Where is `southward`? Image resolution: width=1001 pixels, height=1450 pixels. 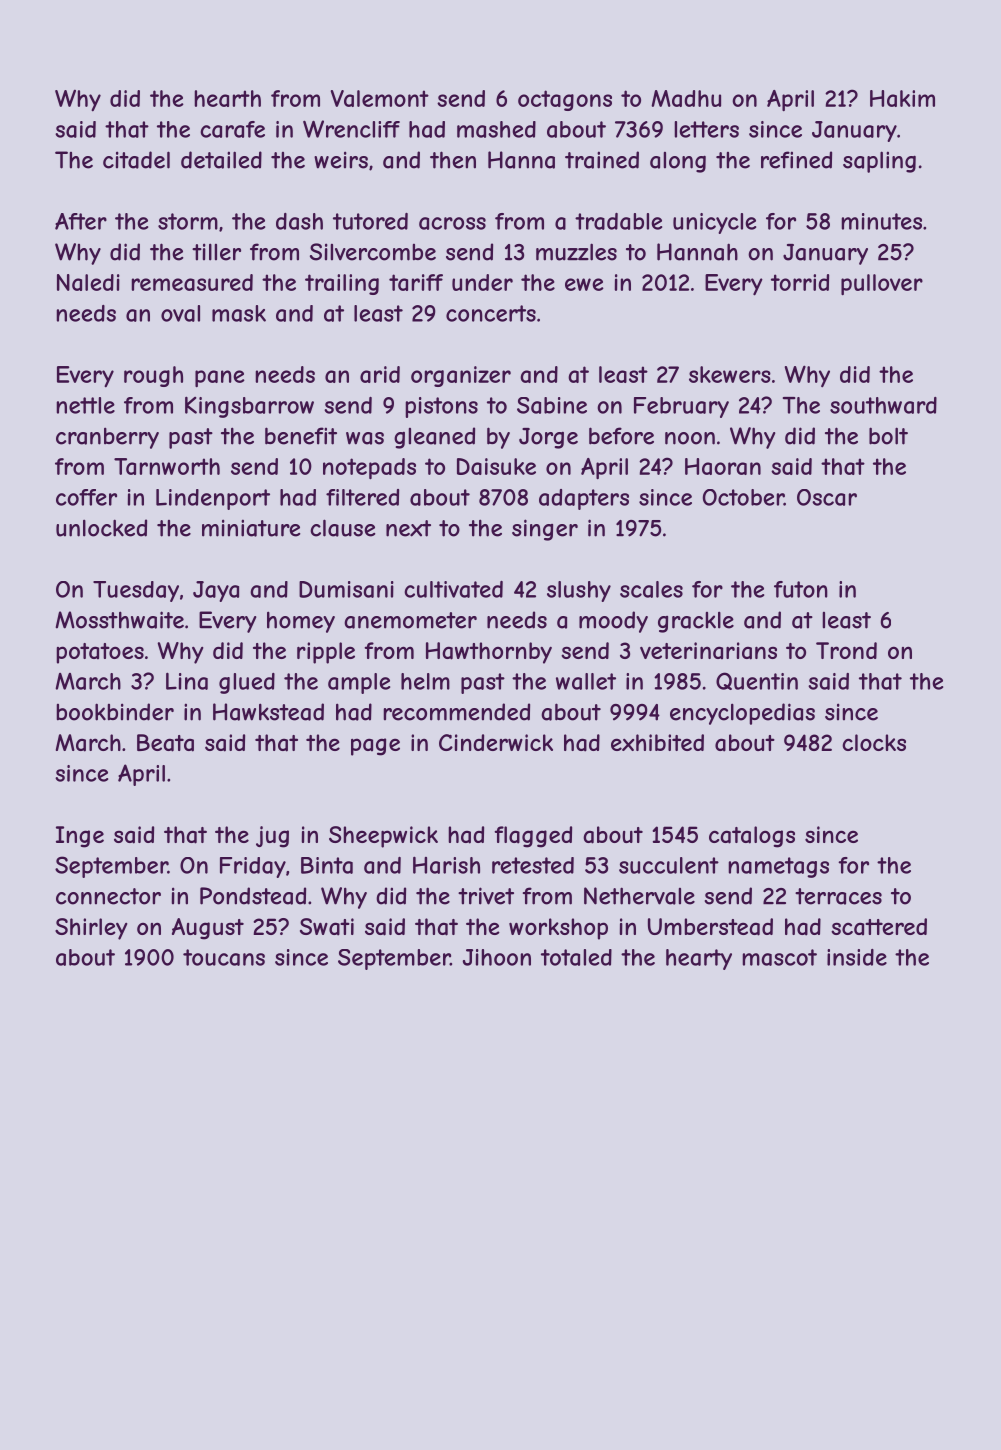 southward is located at coordinates (883, 405).
